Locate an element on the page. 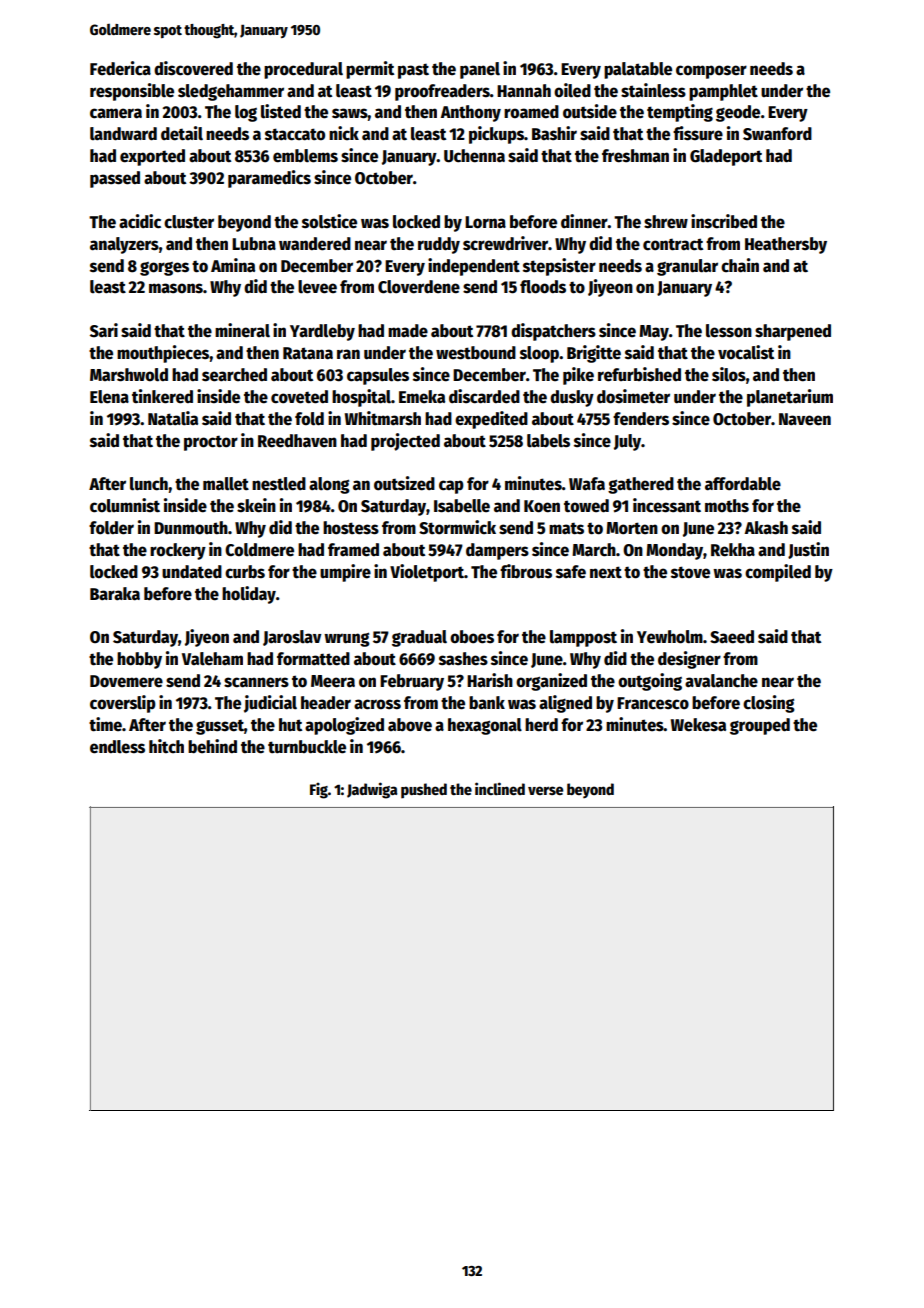 The height and width of the page is (1308, 924). analyzers is located at coordinates (124, 245).
